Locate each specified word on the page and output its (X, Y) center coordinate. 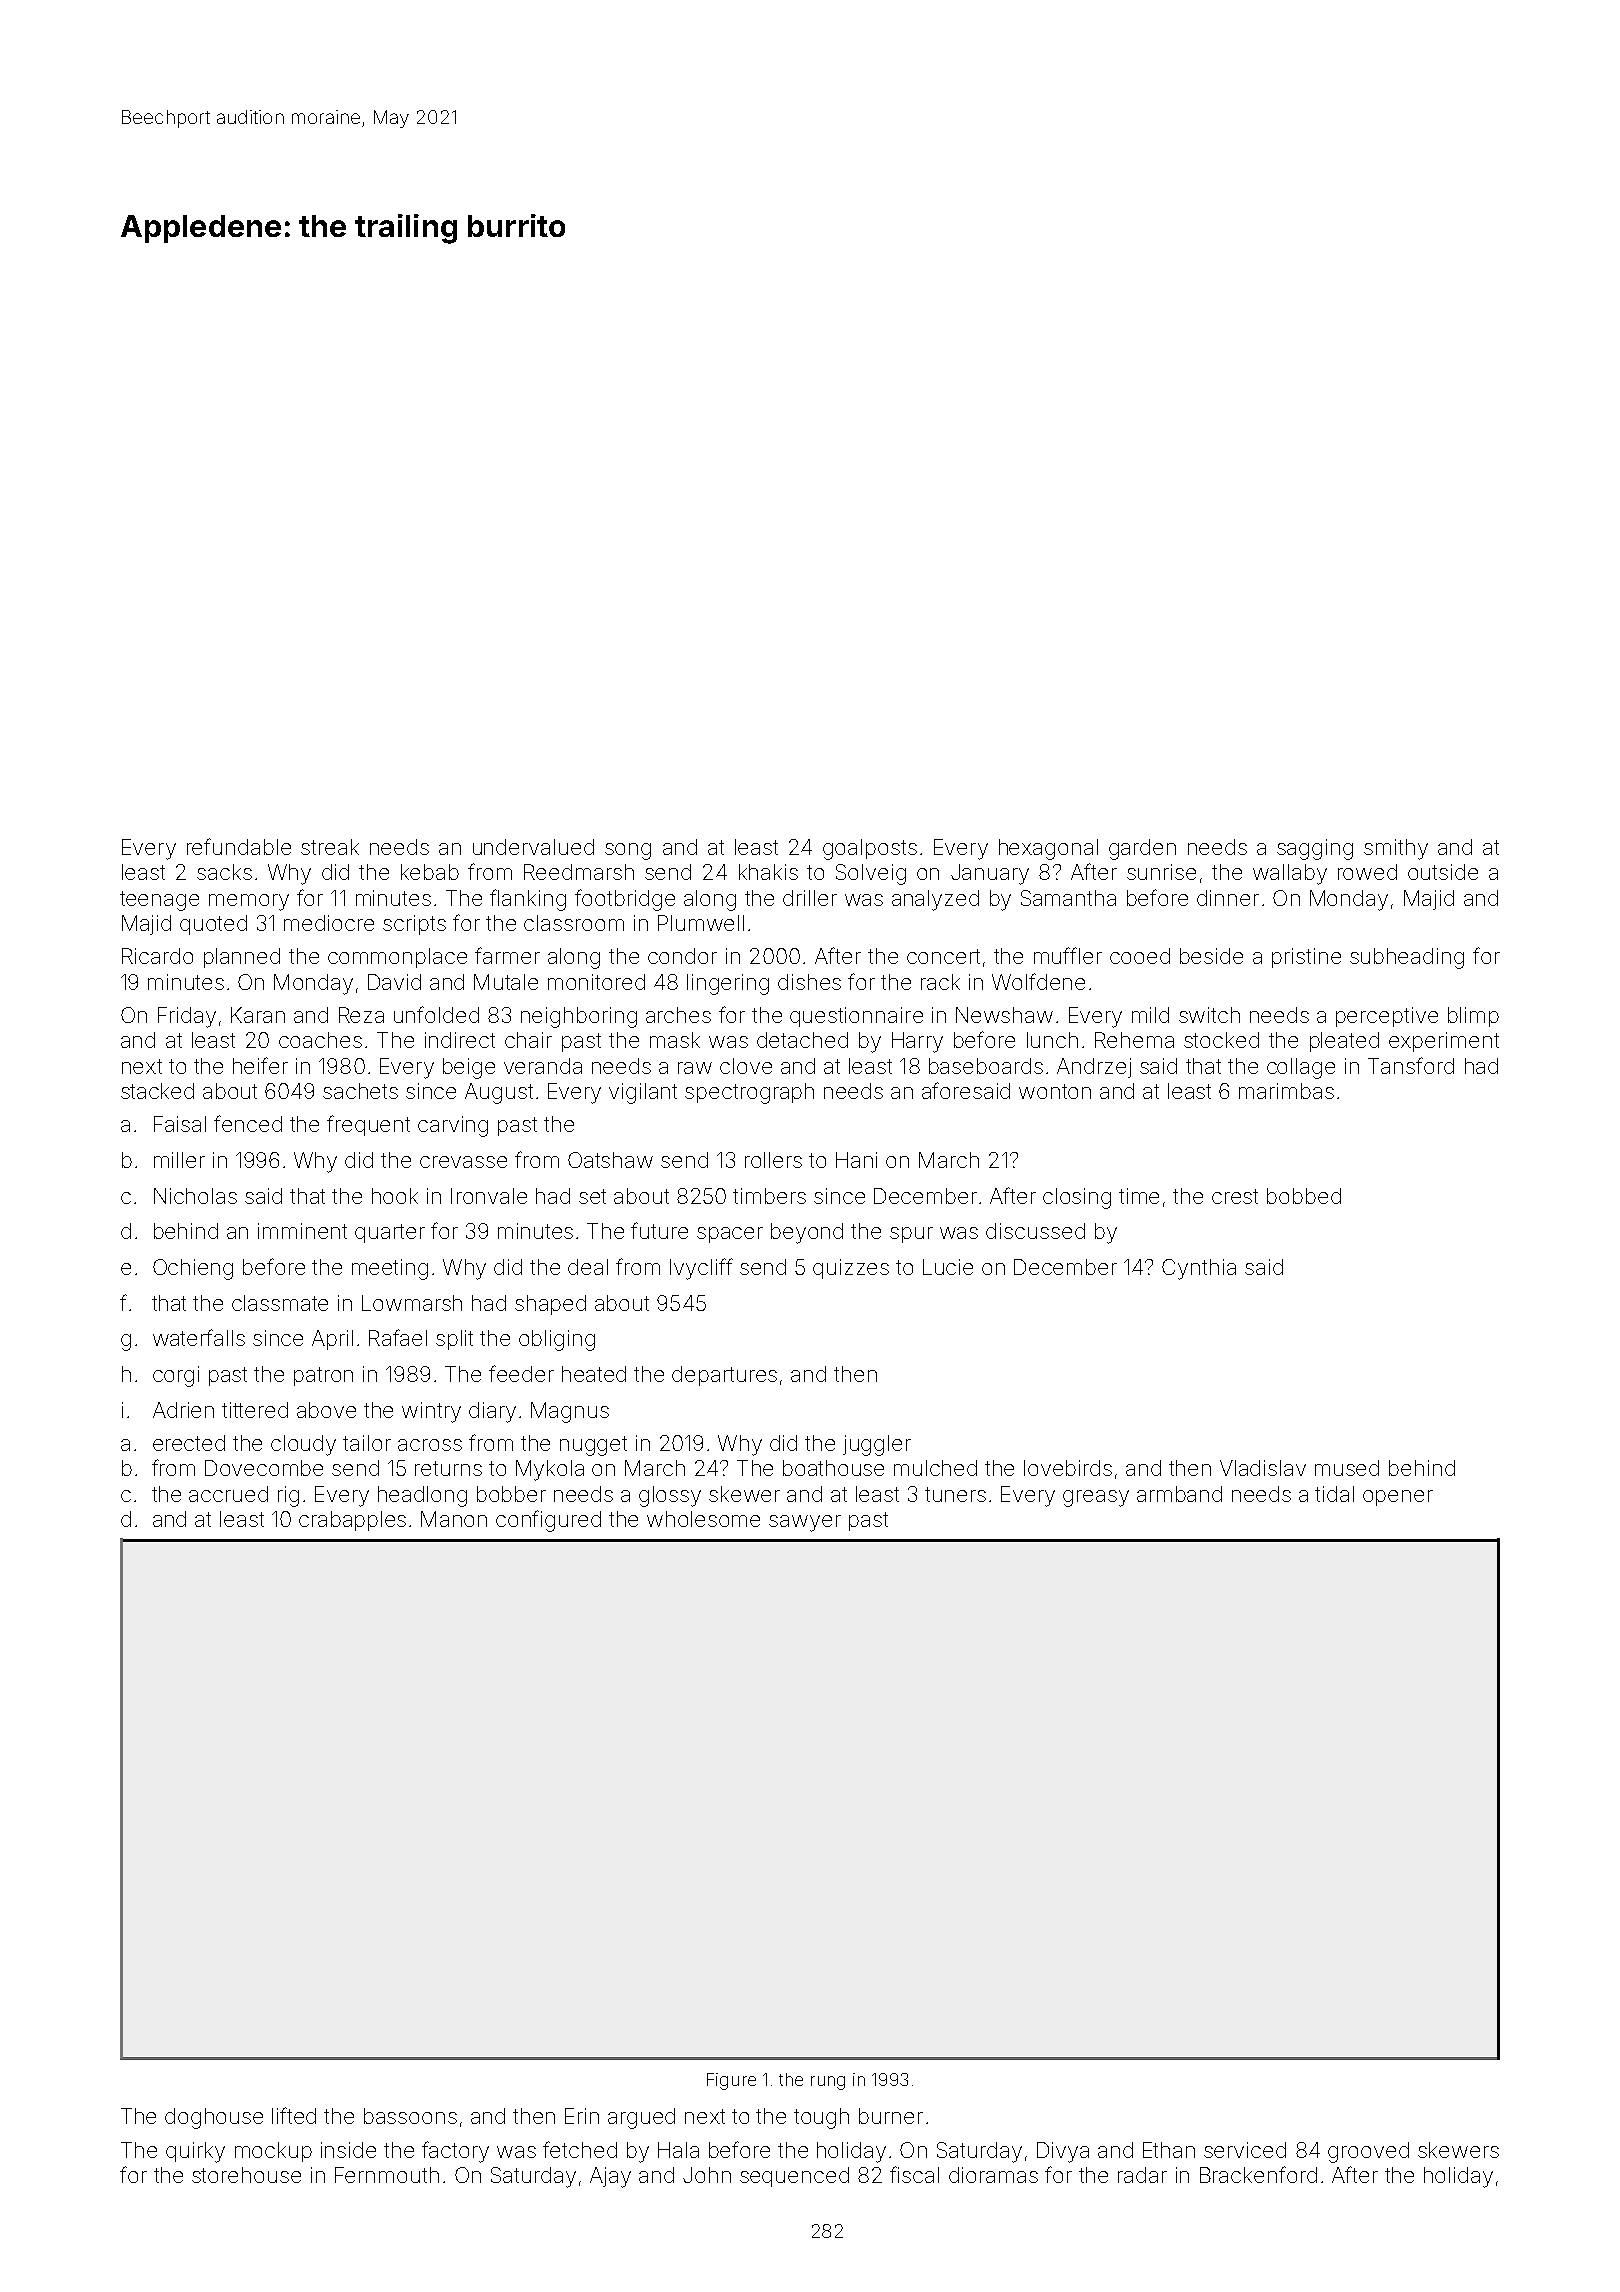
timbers (769, 1196)
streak (330, 847)
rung (828, 2083)
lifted (294, 2115)
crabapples (352, 1521)
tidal (1334, 1494)
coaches (320, 1040)
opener (1398, 1498)
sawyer (805, 1523)
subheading (1407, 958)
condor (682, 956)
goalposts (870, 849)
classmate (280, 1303)
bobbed (1304, 1196)
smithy (1396, 849)
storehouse (246, 2175)
